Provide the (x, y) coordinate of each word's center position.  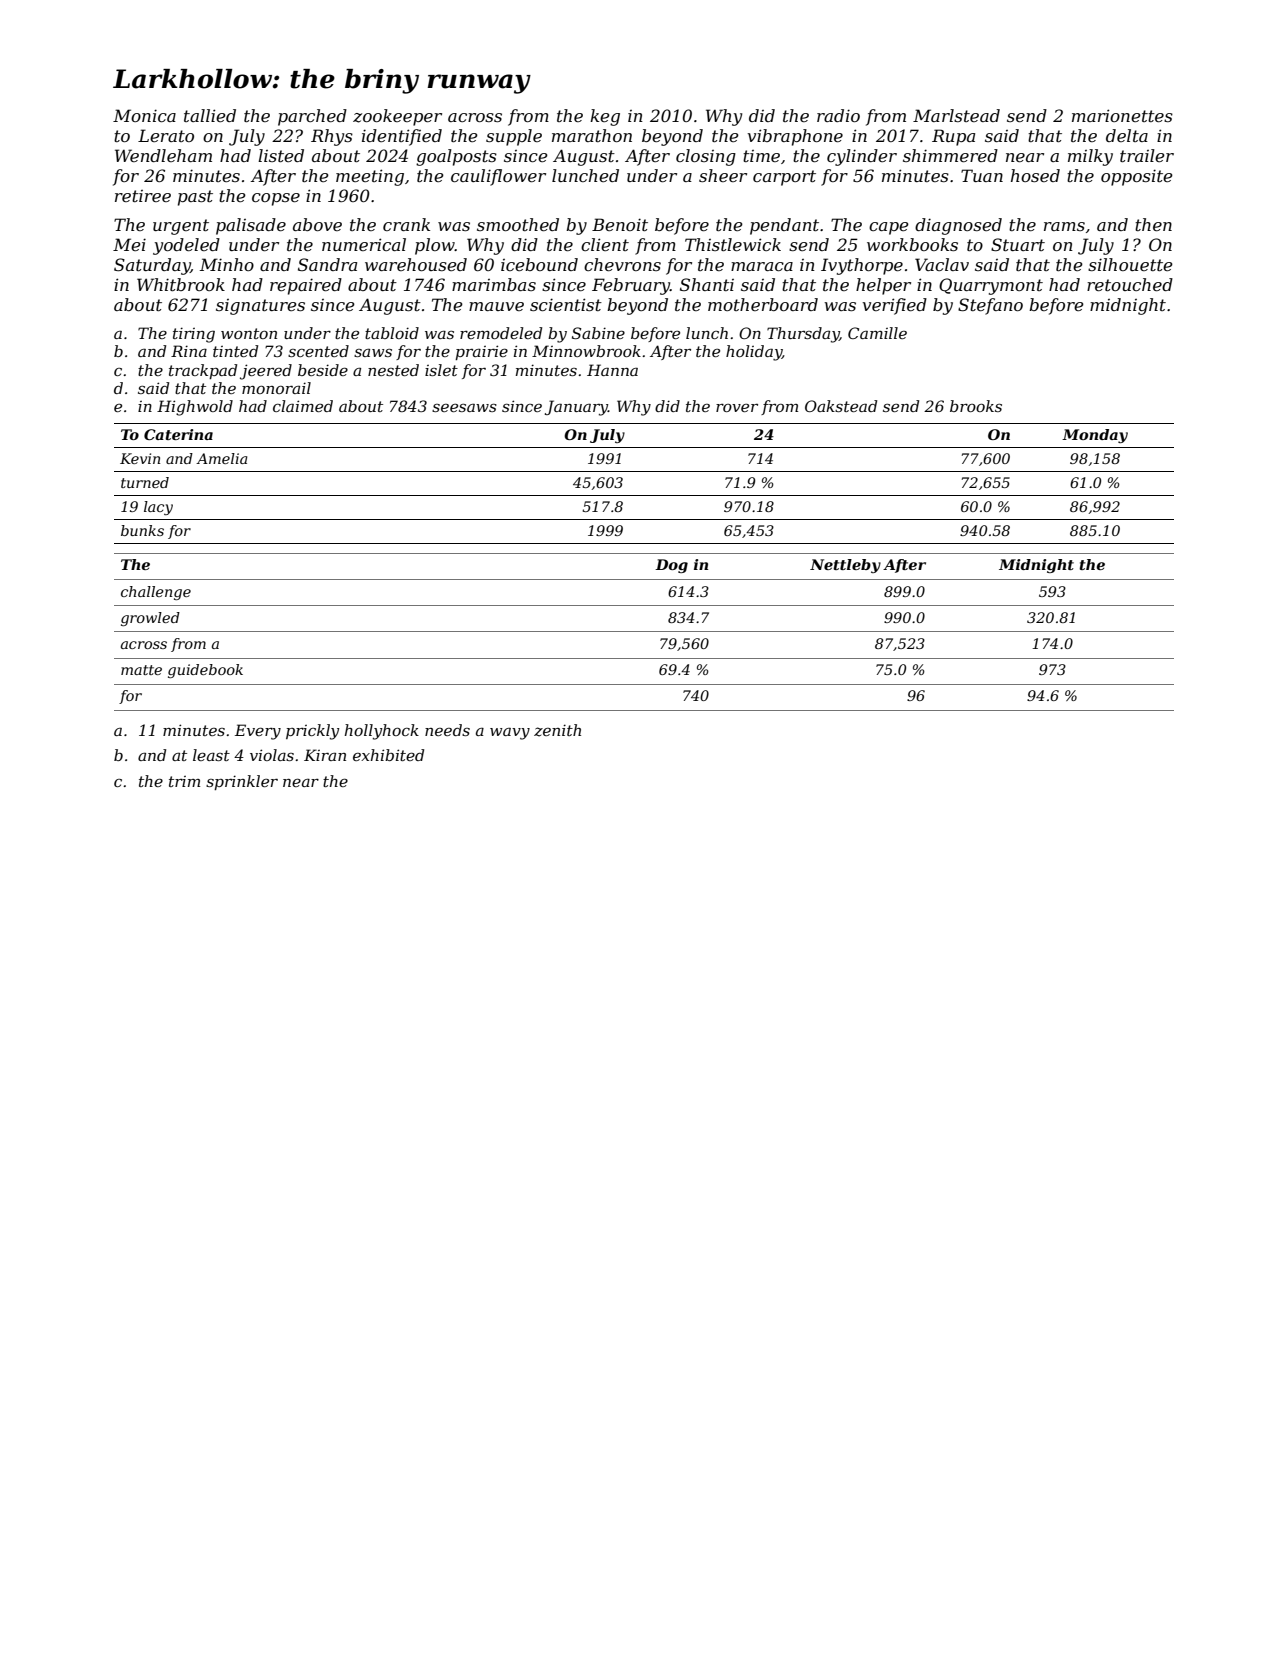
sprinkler (242, 782)
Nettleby (845, 566)
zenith (557, 730)
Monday (1095, 436)
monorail (276, 388)
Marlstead (956, 115)
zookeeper (397, 117)
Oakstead (841, 406)
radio (838, 115)
